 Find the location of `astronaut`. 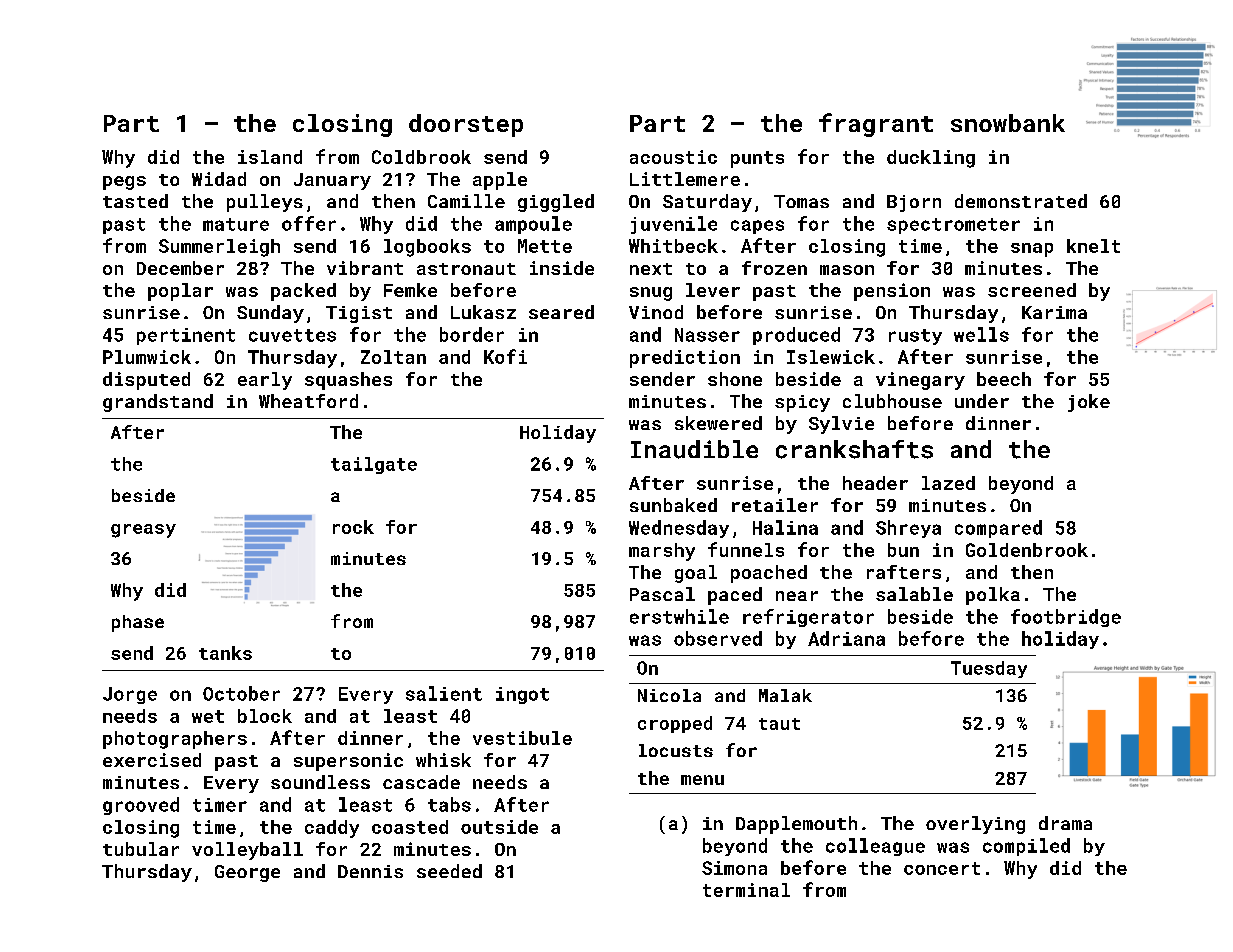

astronaut is located at coordinates (466, 269).
